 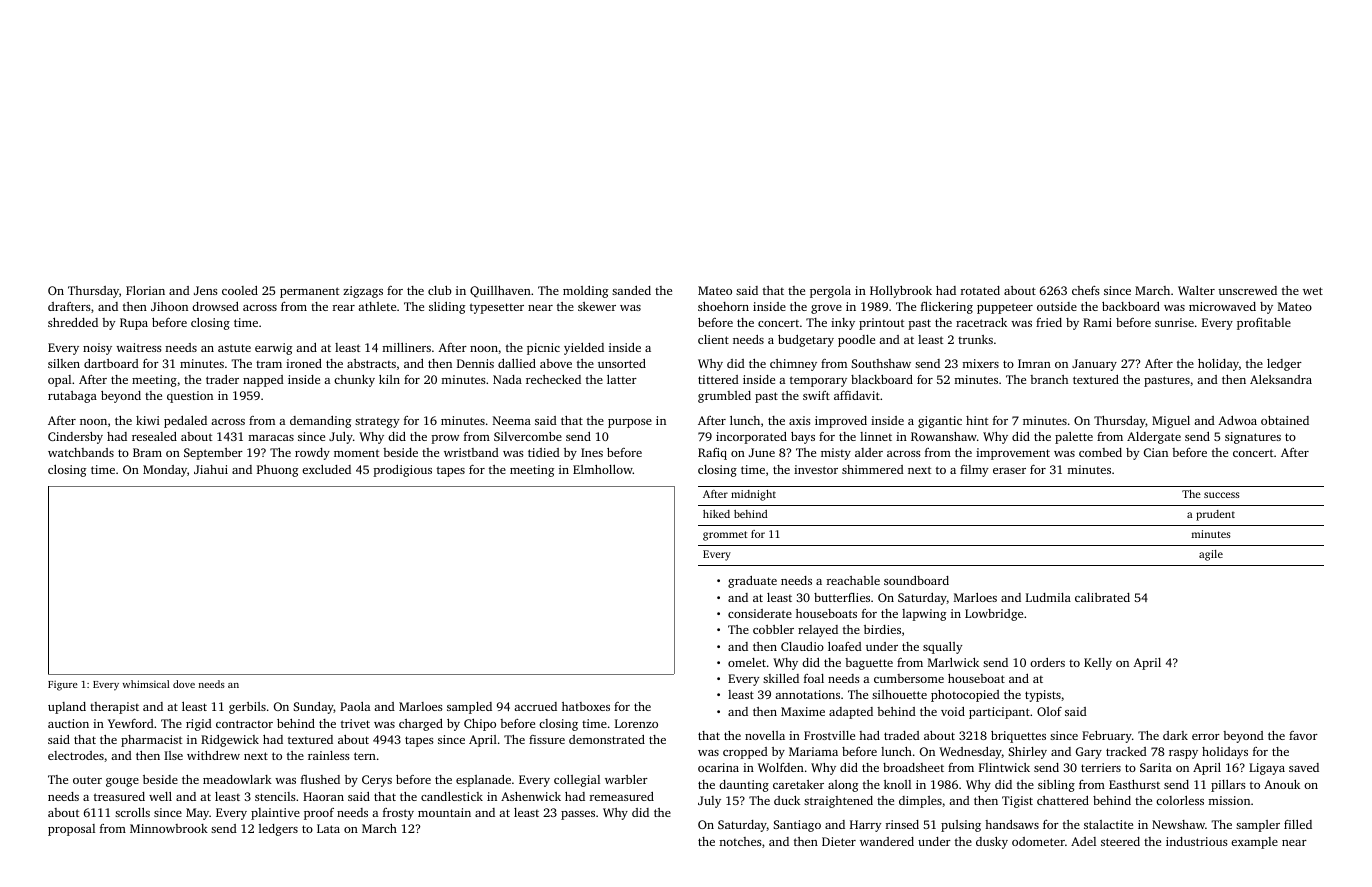 I want to click on Minnowbrook, so click(x=169, y=828).
